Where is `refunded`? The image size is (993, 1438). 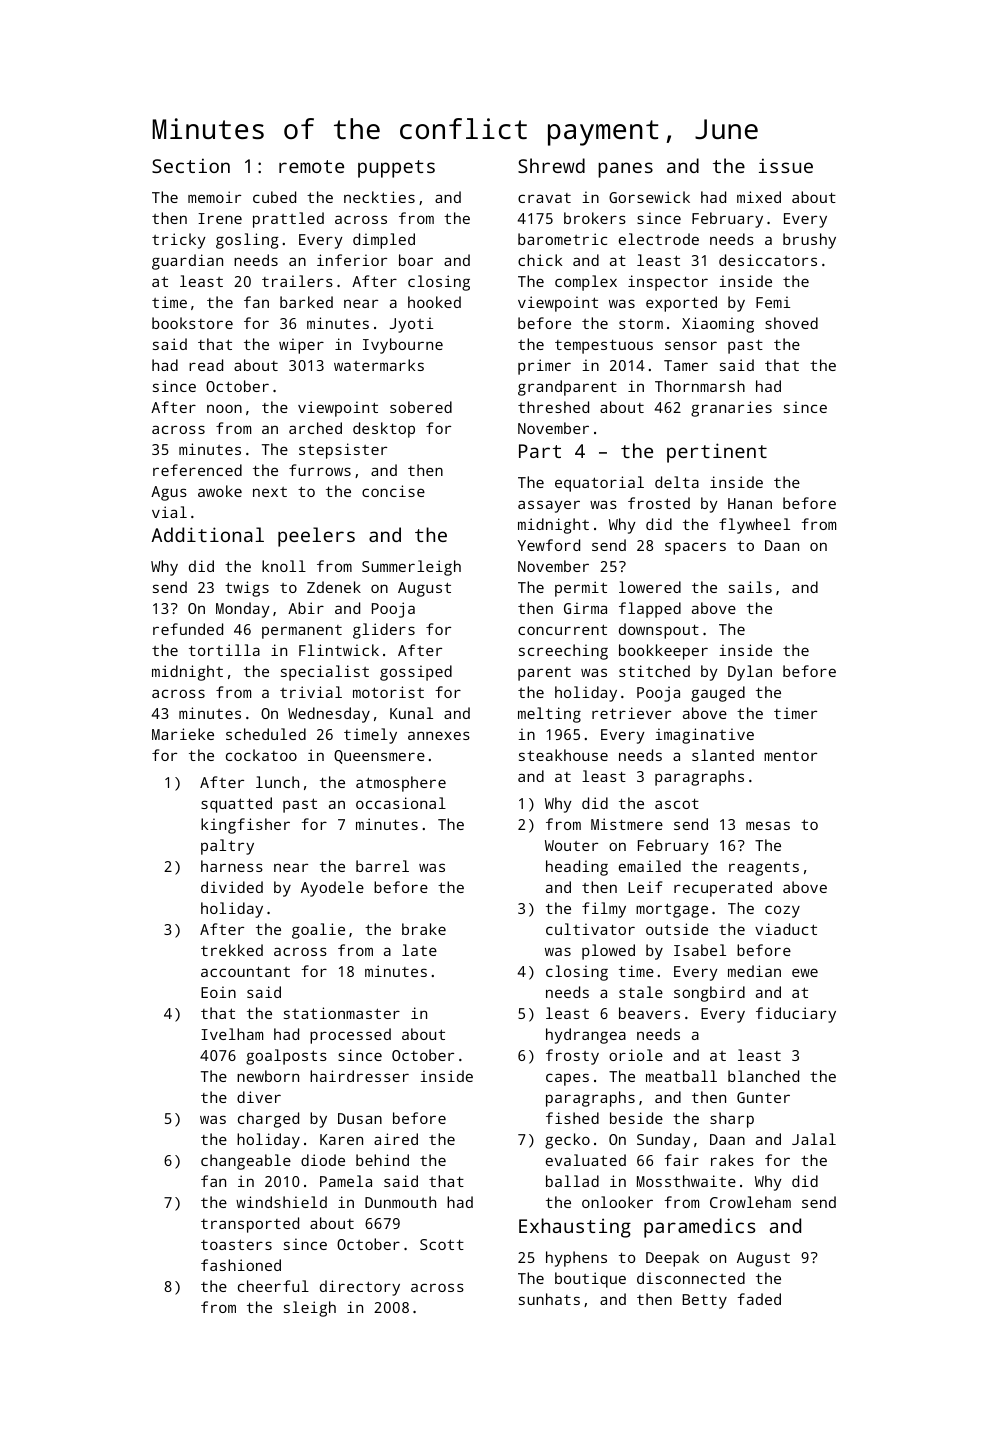
refunded is located at coordinates (188, 629).
